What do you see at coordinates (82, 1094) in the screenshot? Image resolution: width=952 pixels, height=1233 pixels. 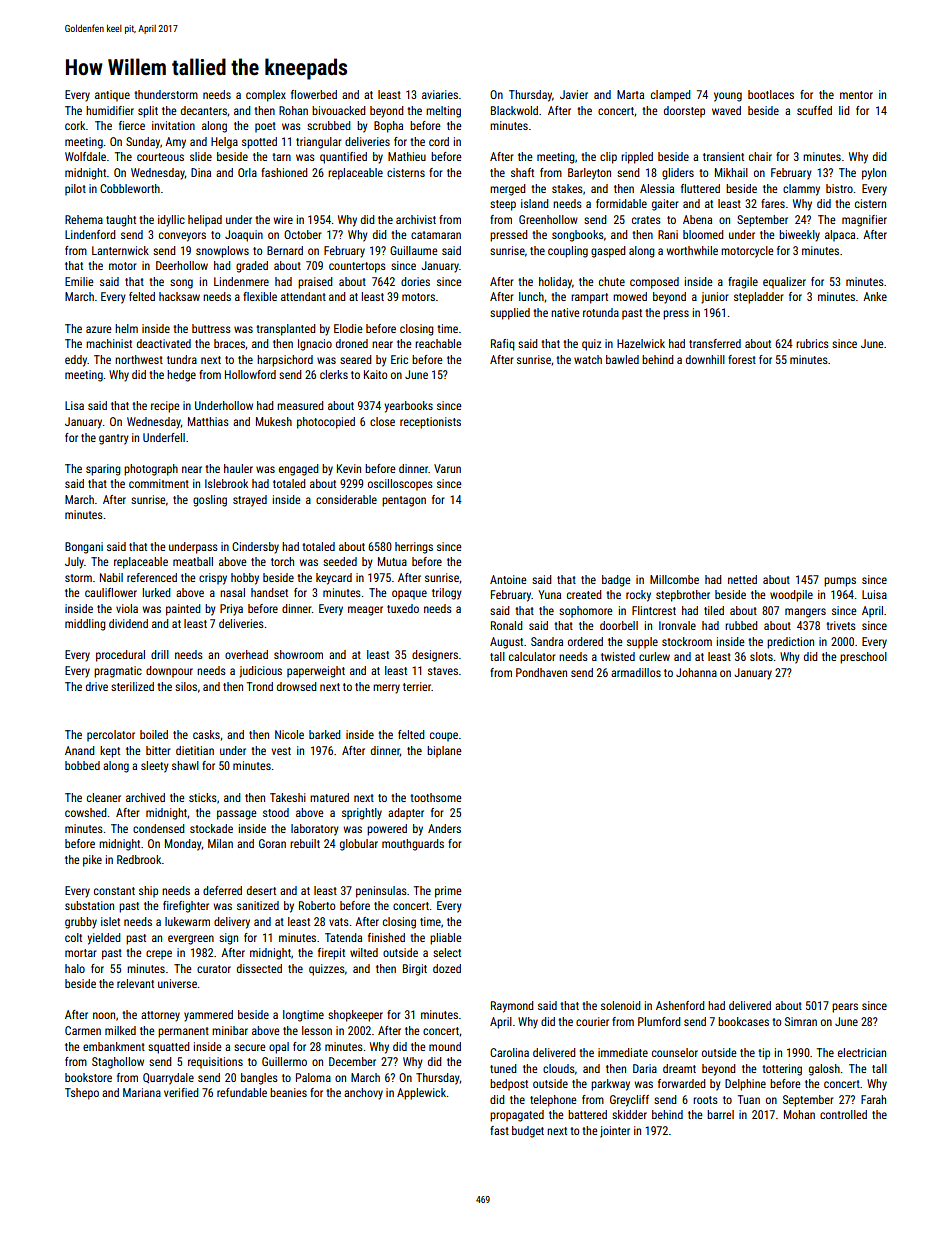 I see `Tshepo` at bounding box center [82, 1094].
